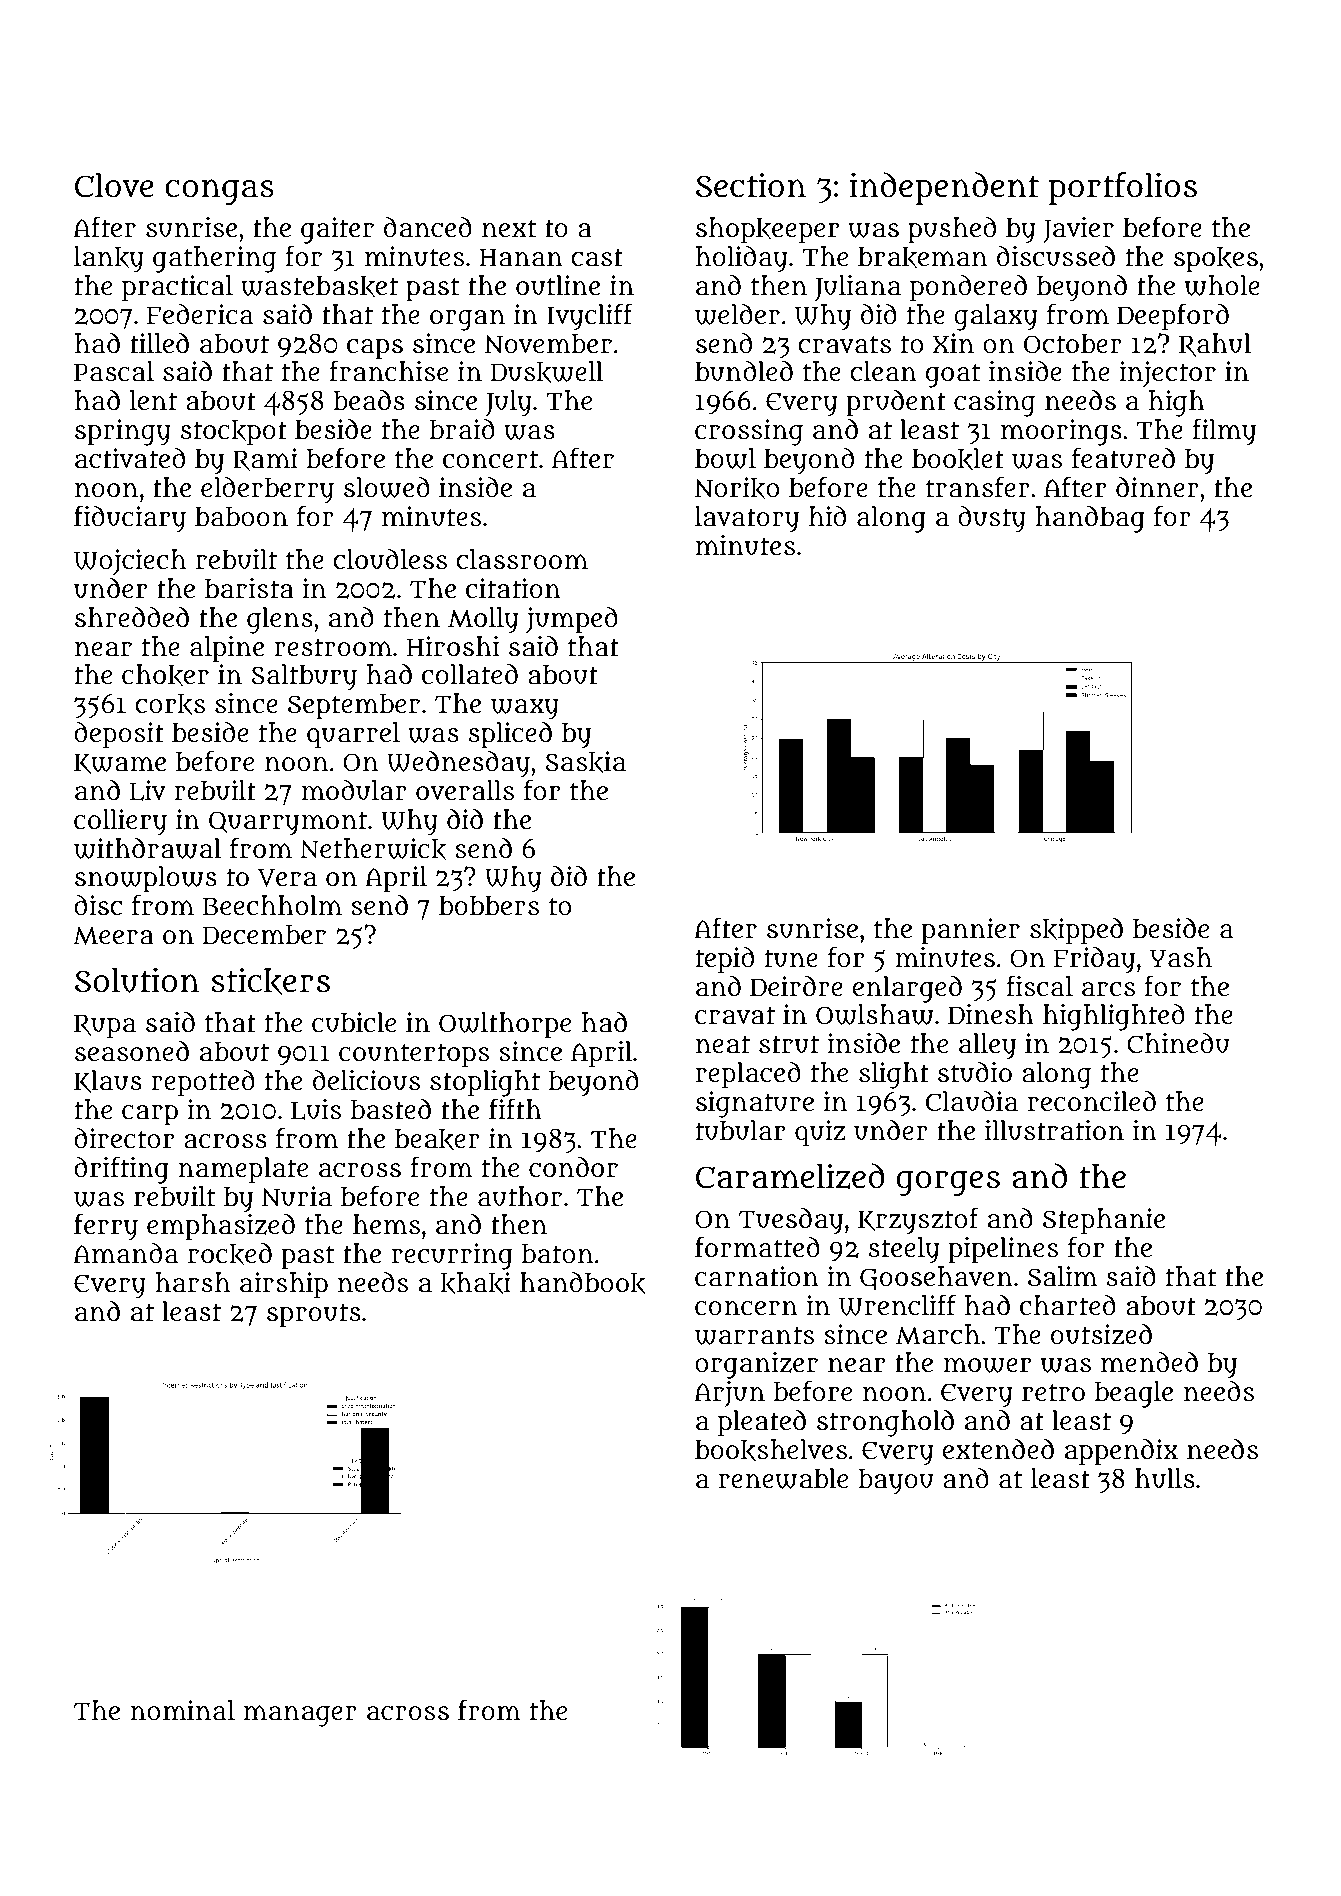 This screenshot has width=1341, height=1896. What do you see at coordinates (192, 1282) in the screenshot?
I see `harsh` at bounding box center [192, 1282].
